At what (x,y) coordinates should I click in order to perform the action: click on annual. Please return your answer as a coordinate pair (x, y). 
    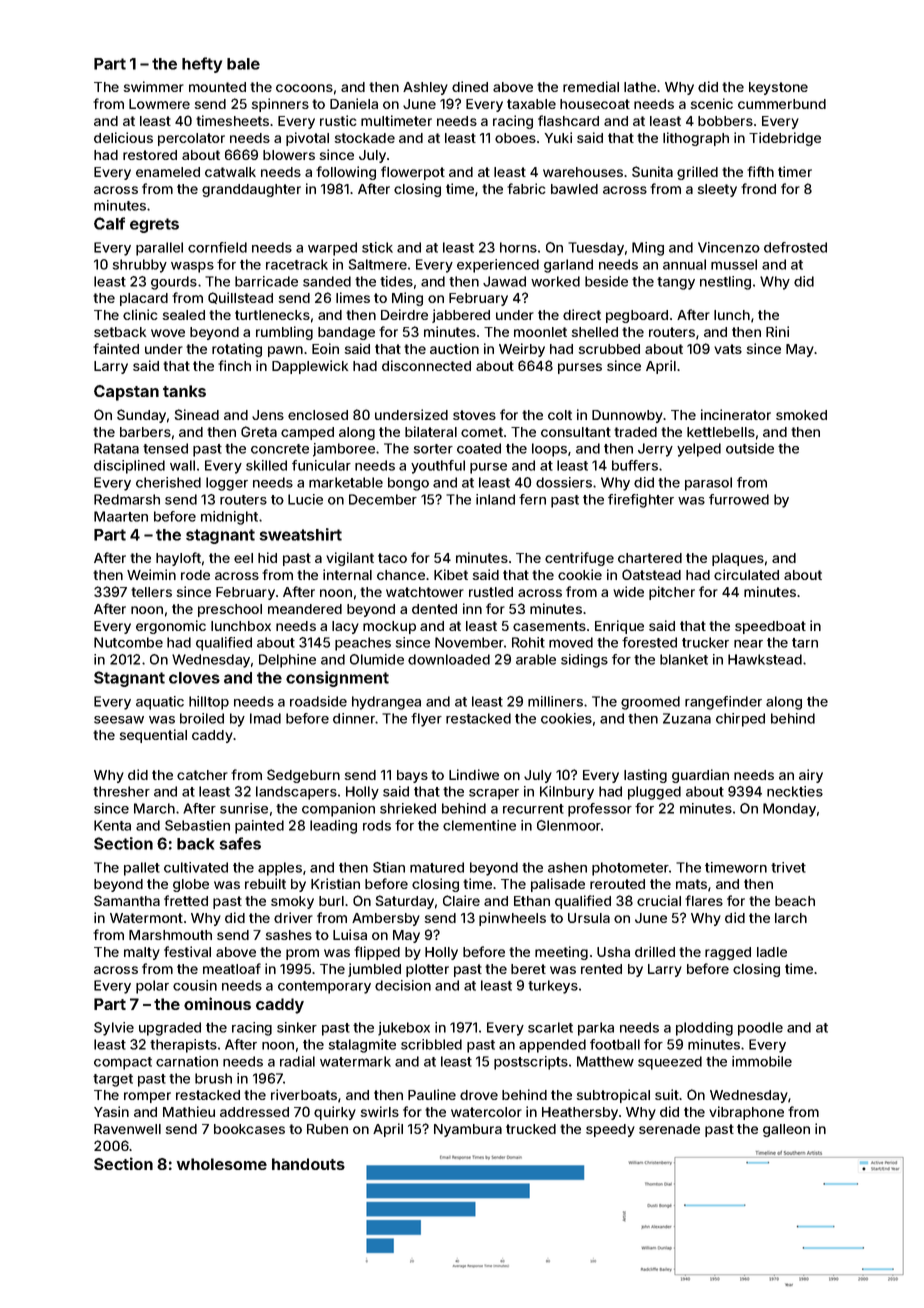
    Looking at the image, I should click on (684, 264).
